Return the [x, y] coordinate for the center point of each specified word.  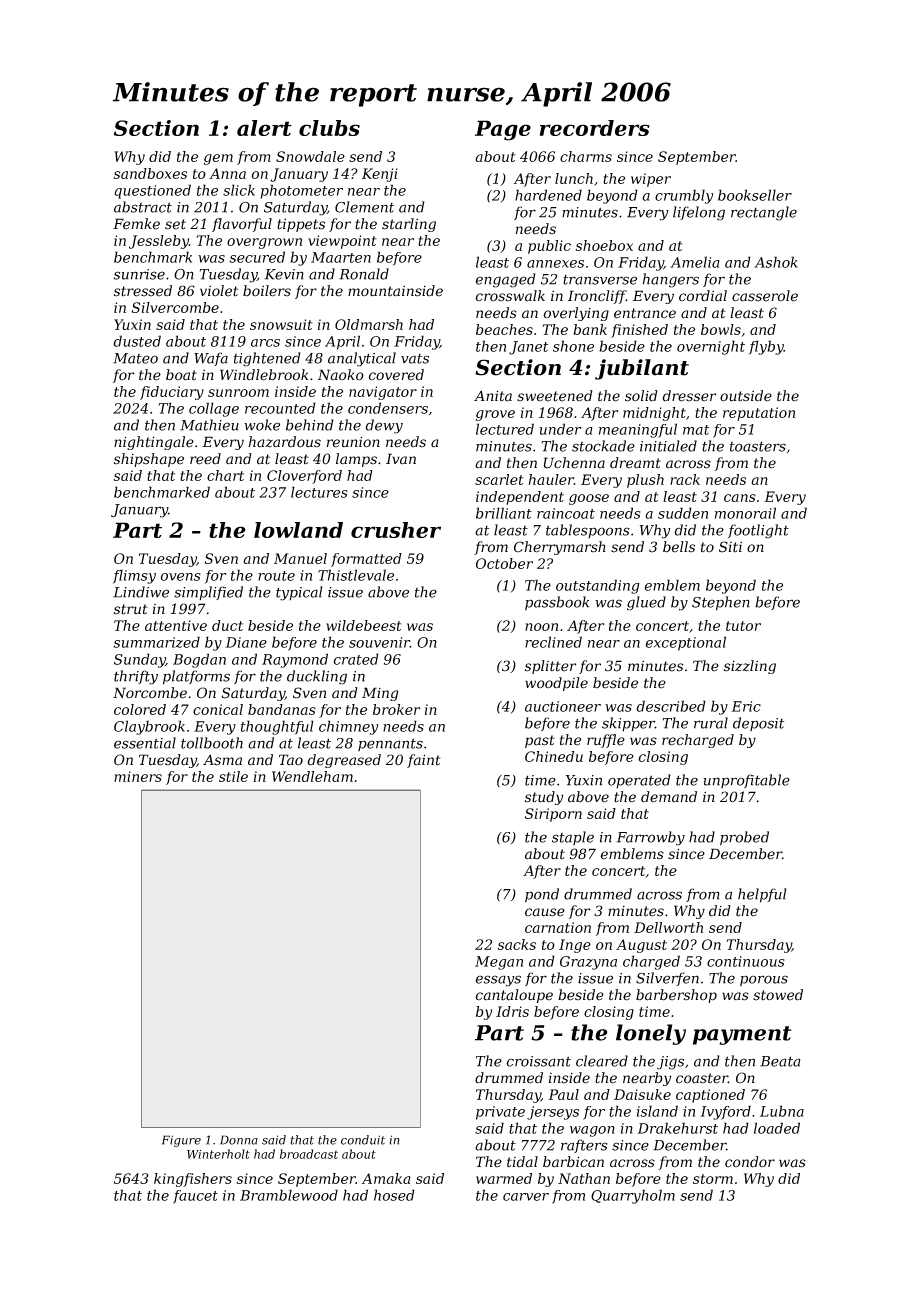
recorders [595, 128]
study [544, 798]
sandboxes [150, 173]
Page [503, 130]
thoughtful [277, 727]
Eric [746, 706]
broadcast [309, 1154]
